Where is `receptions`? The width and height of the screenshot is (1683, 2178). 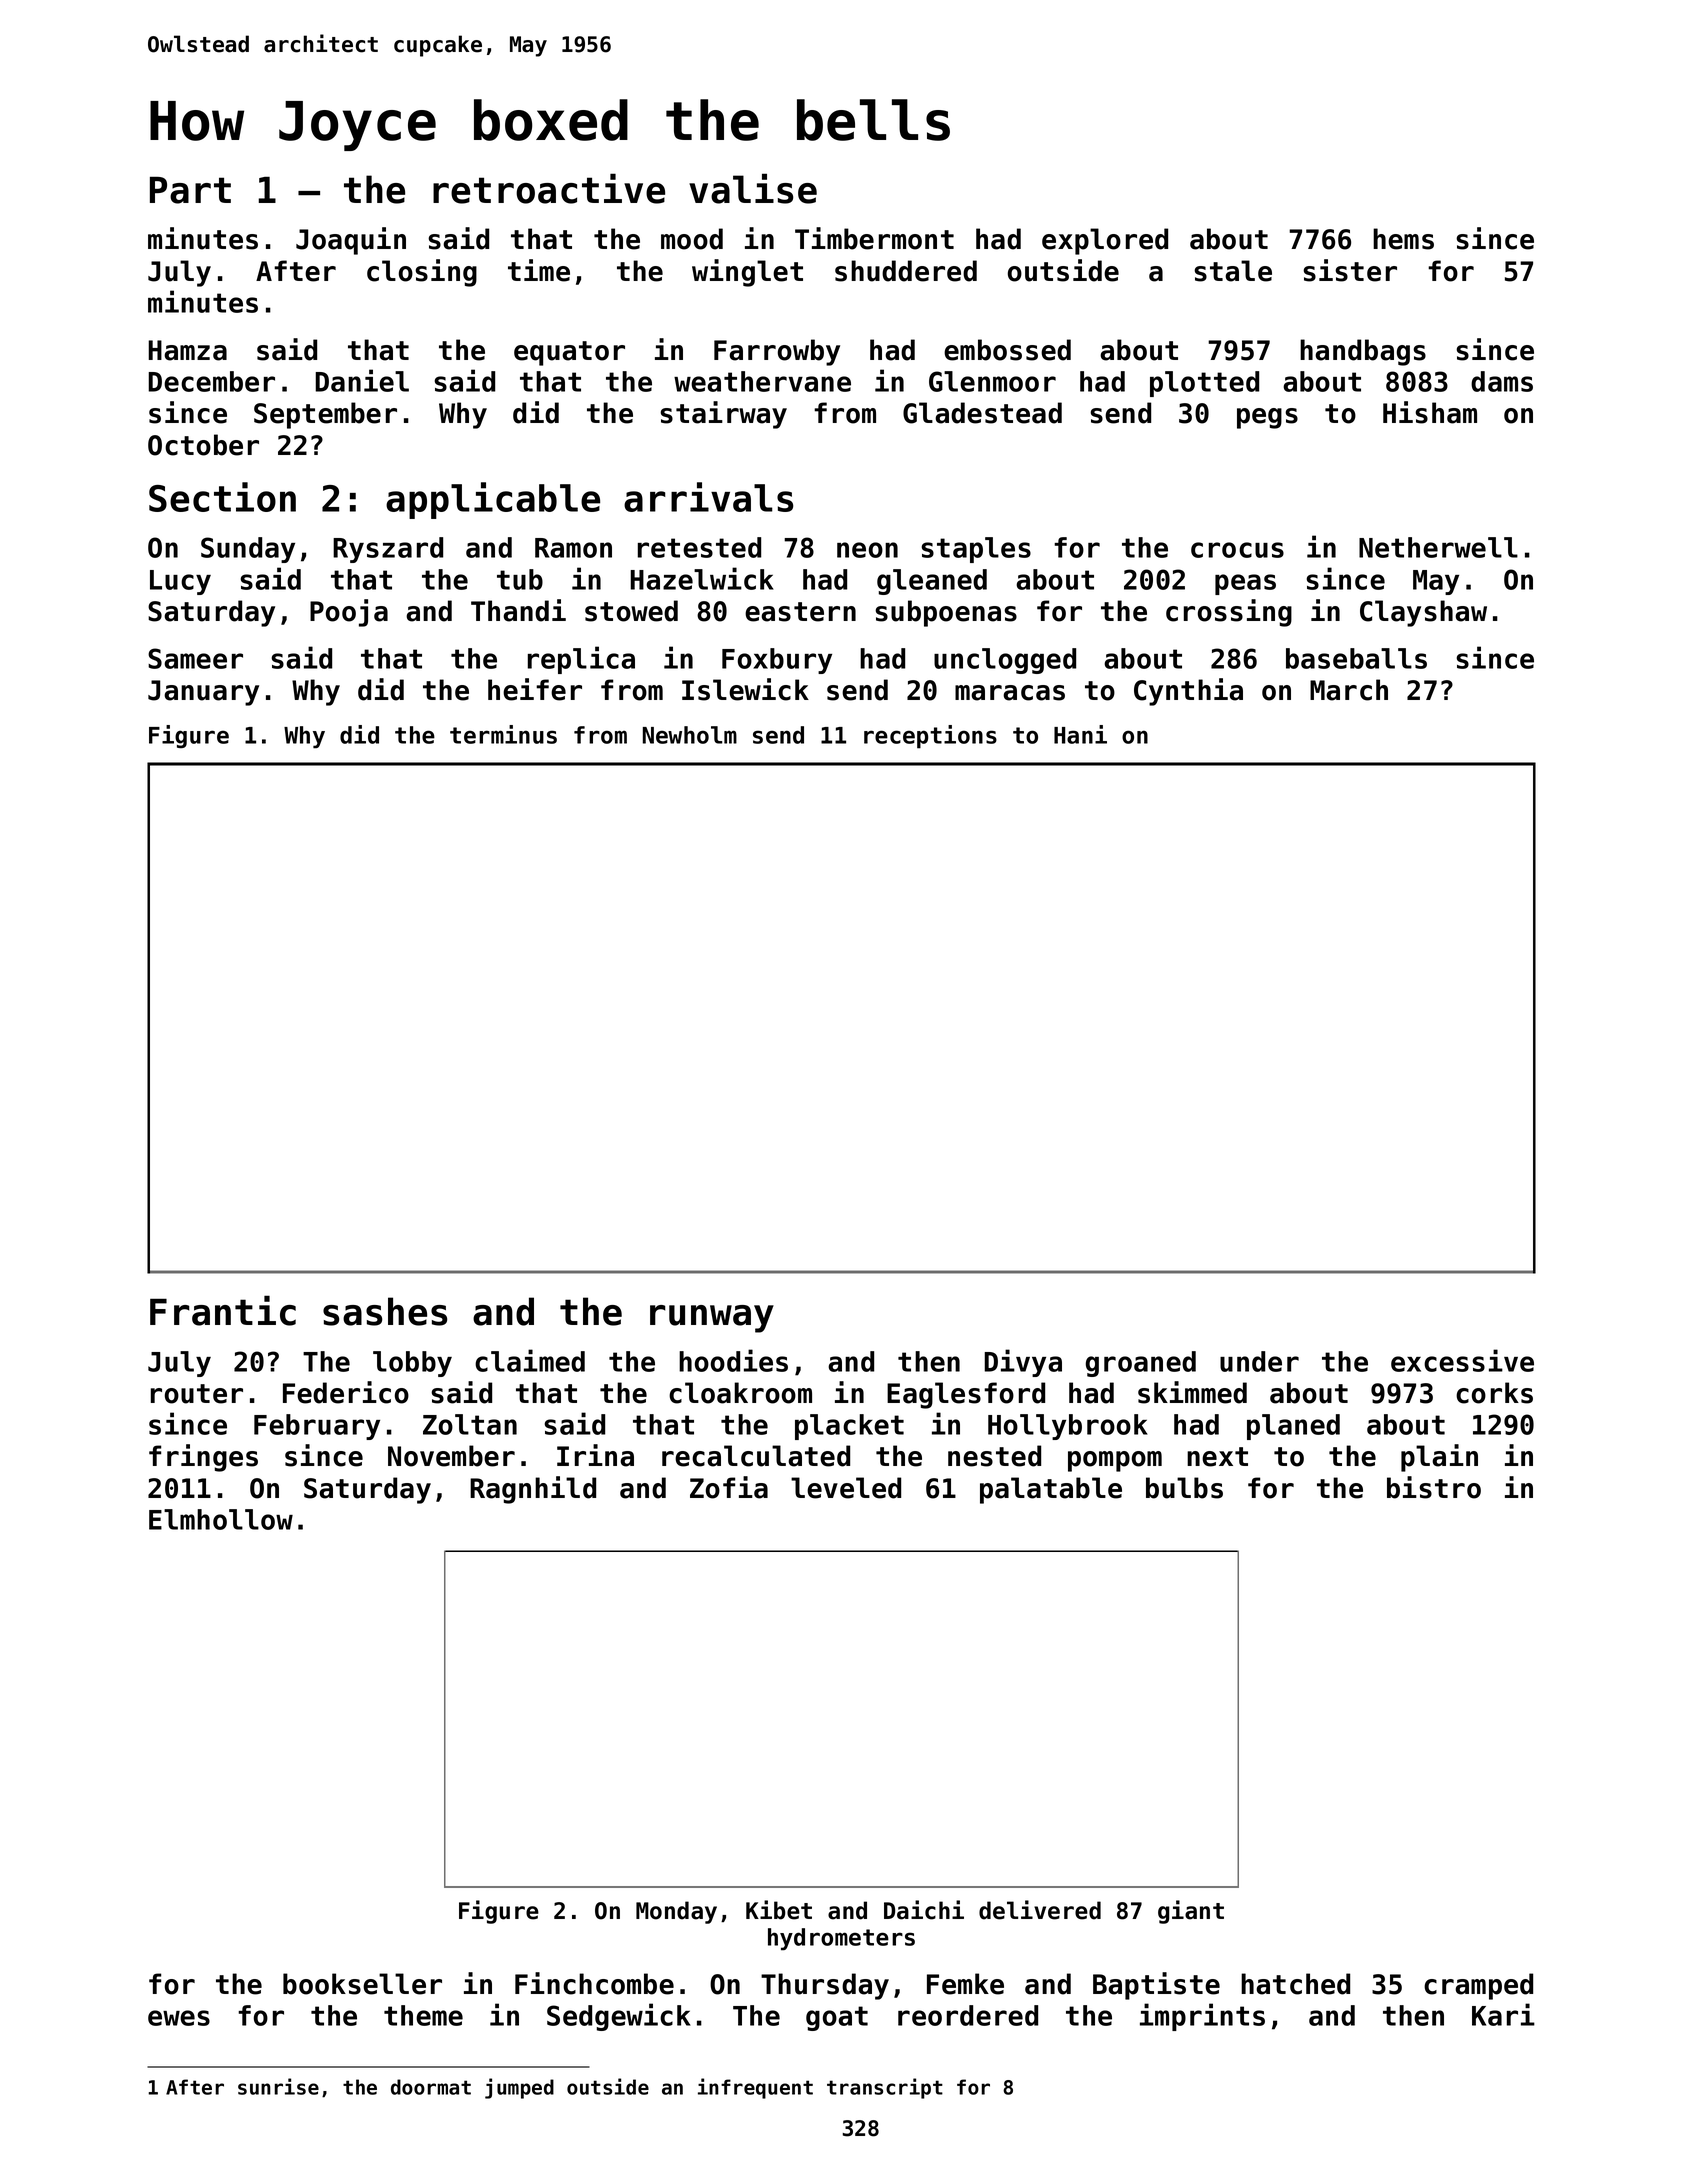 receptions is located at coordinates (930, 737).
